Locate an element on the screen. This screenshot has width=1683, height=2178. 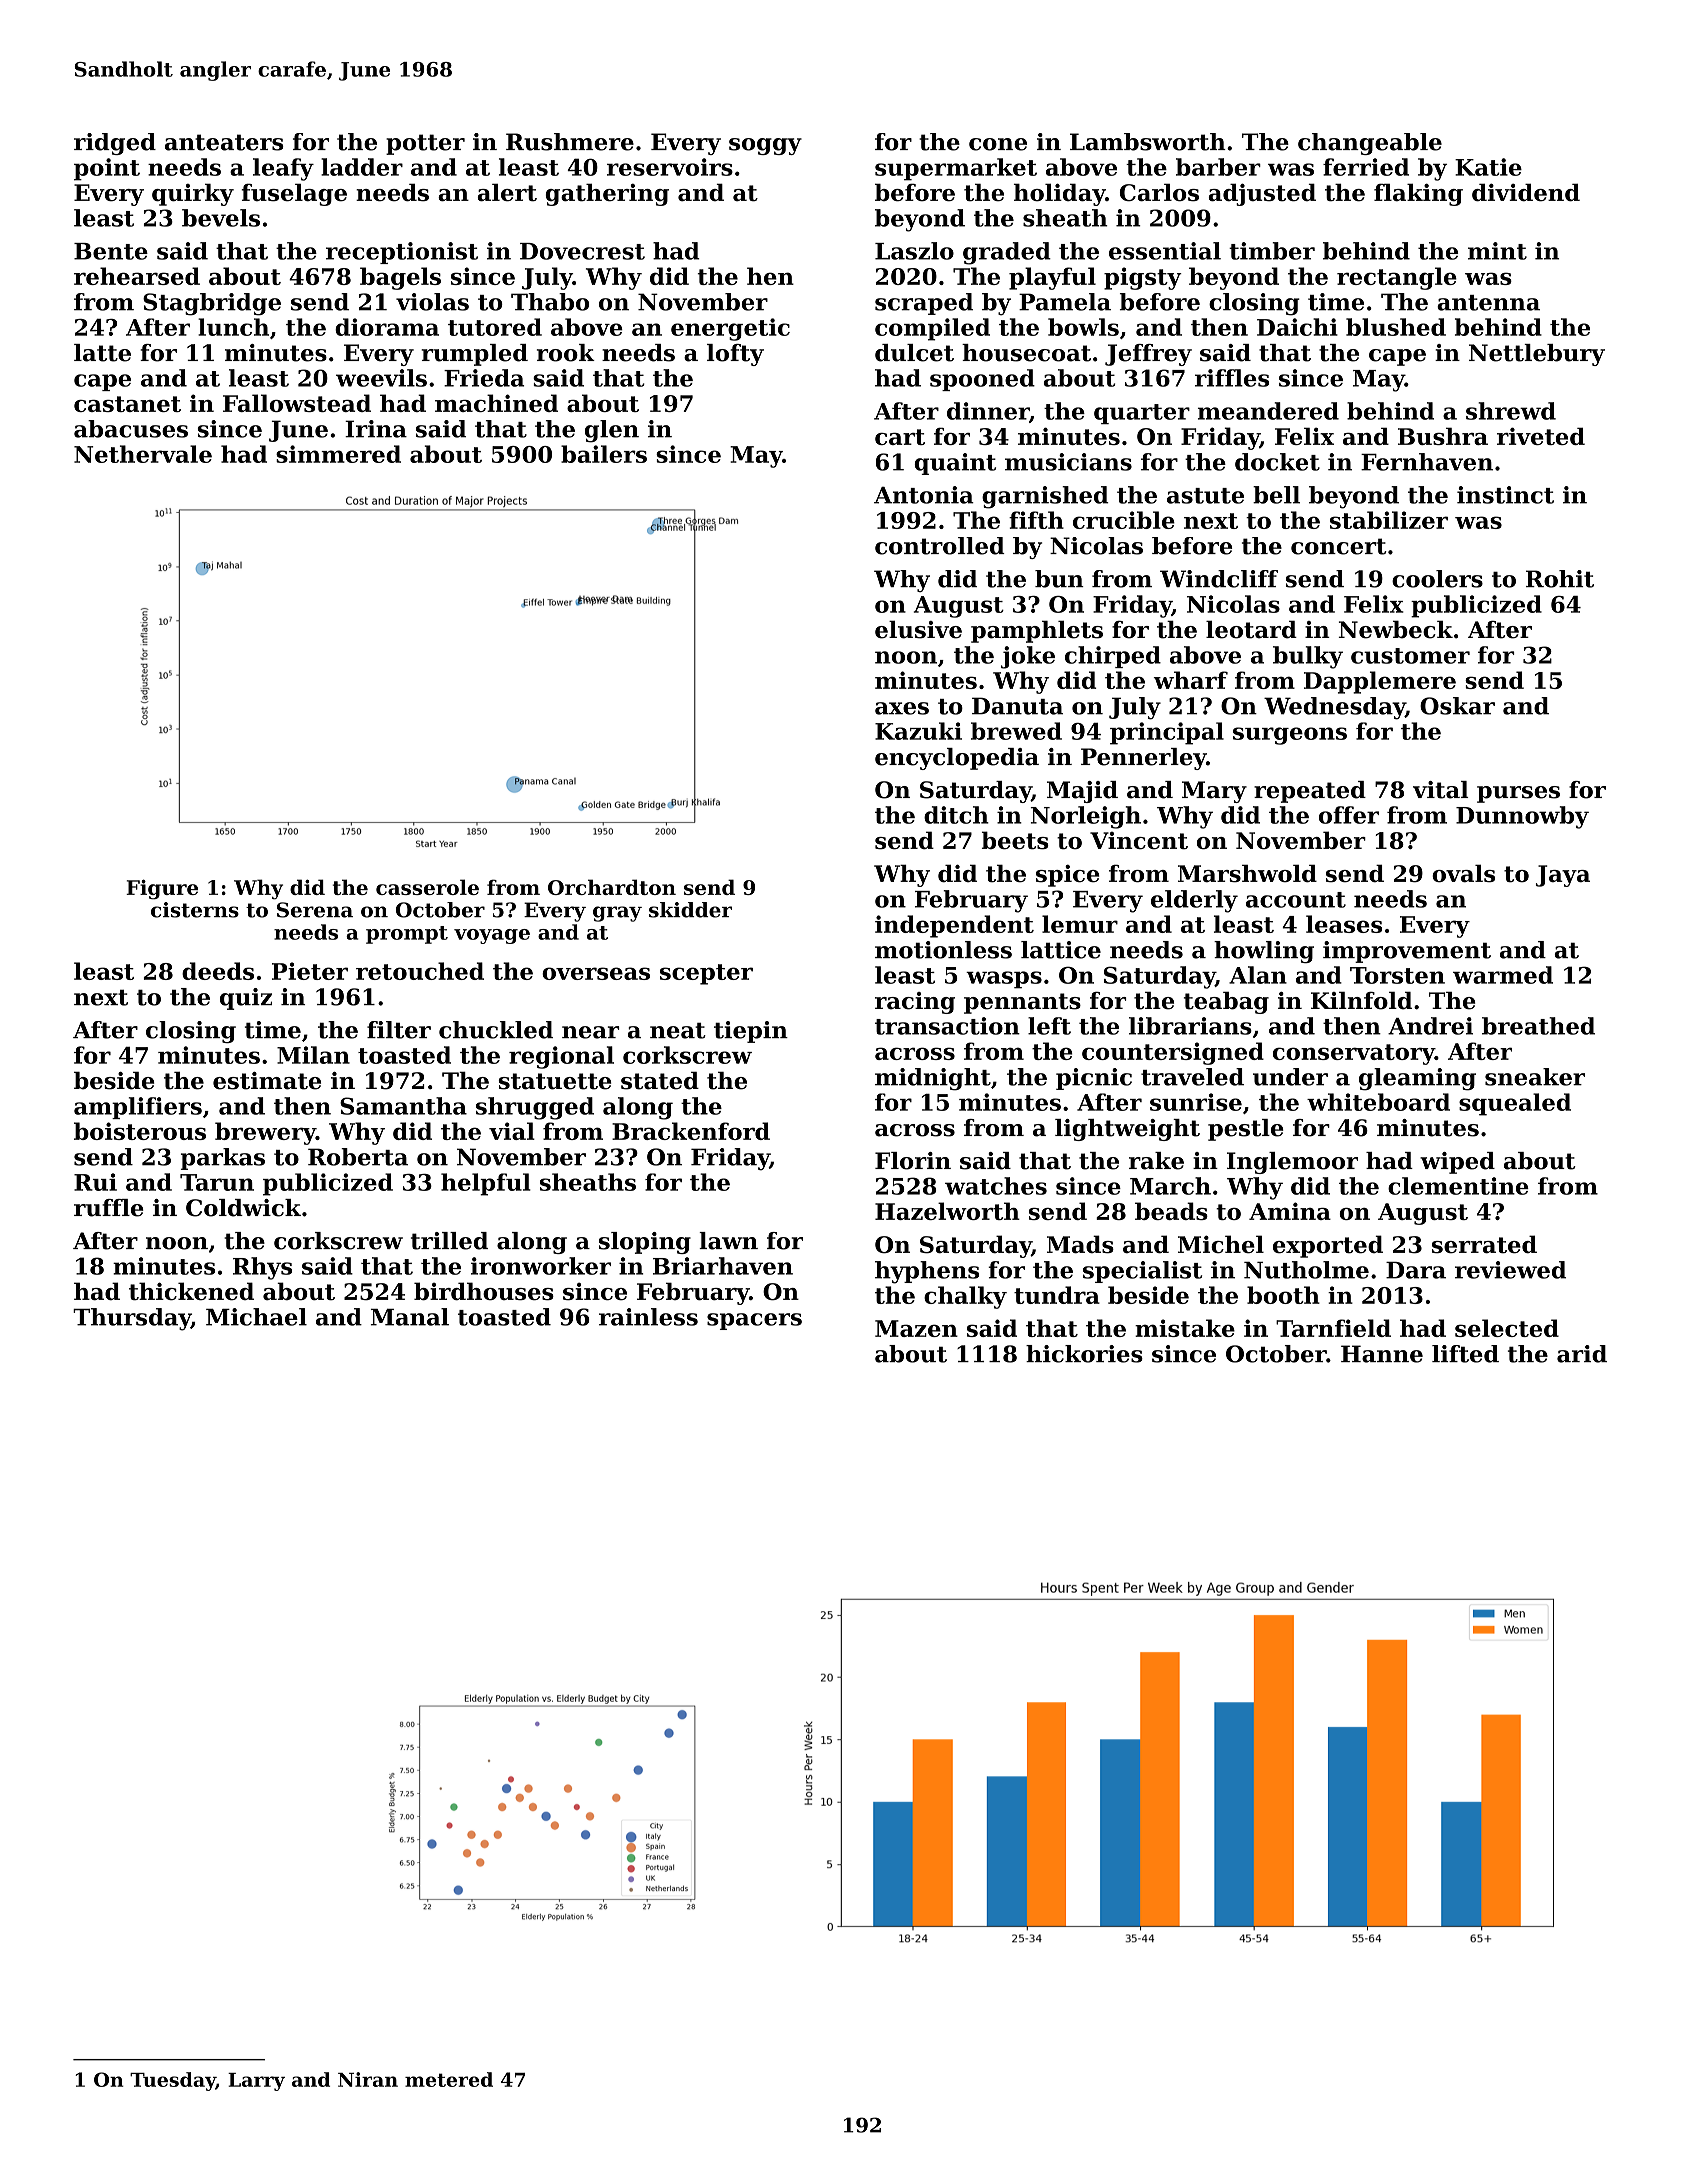
lifted is located at coordinates (1465, 1354).
